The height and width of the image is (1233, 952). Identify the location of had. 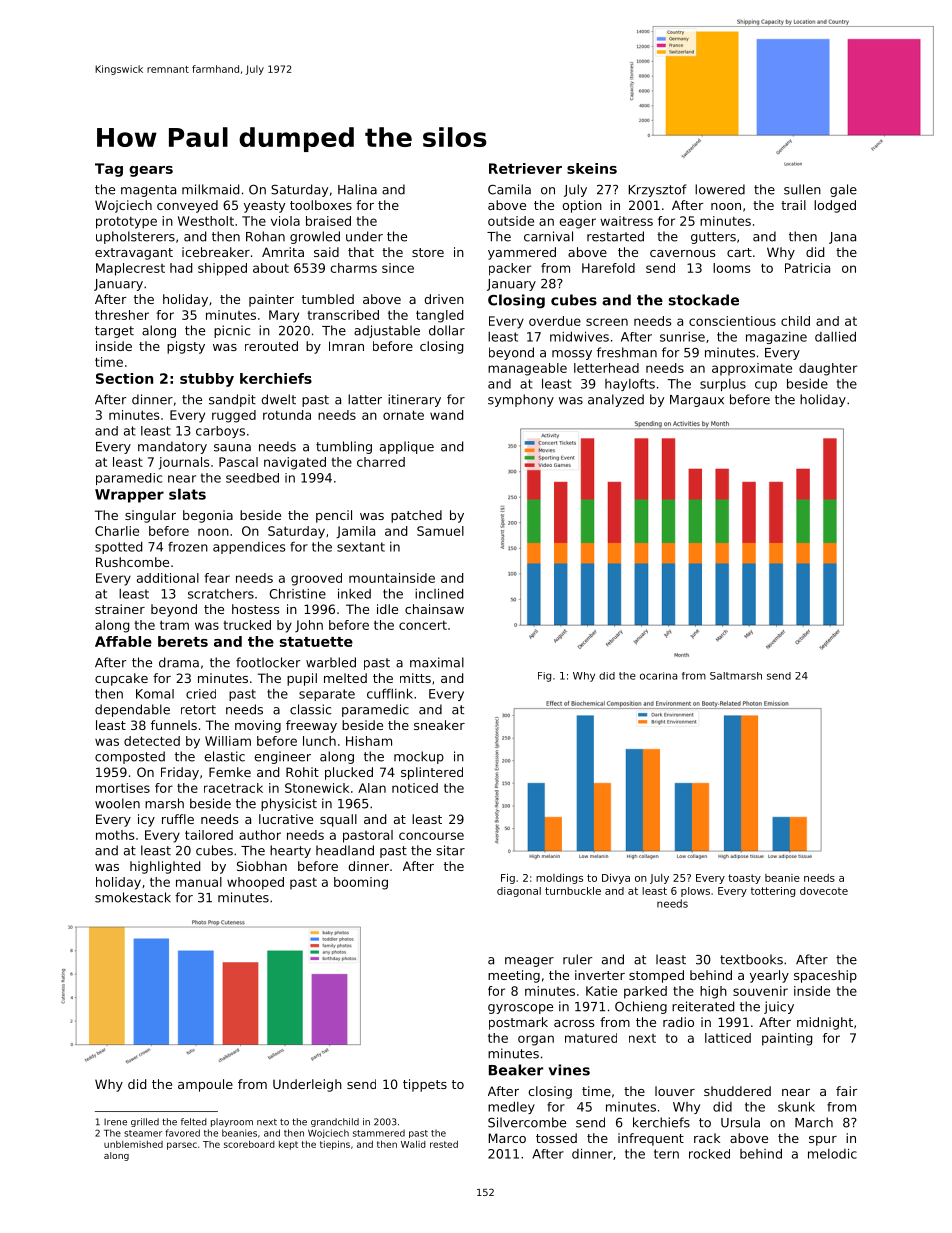
(181, 268).
